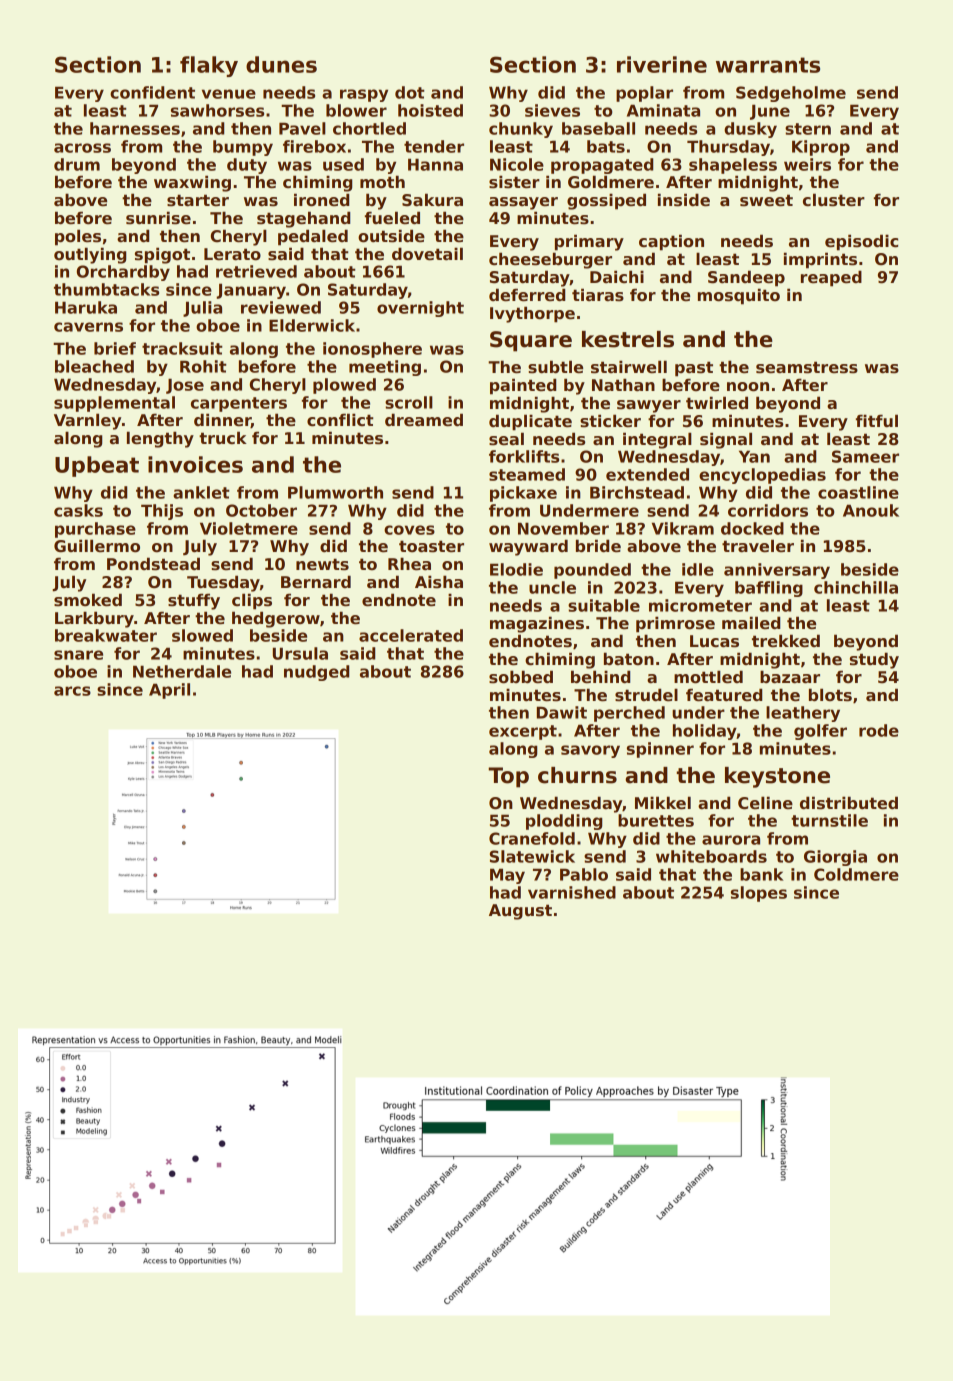 The height and width of the screenshot is (1381, 953). I want to click on arcs, so click(72, 691).
